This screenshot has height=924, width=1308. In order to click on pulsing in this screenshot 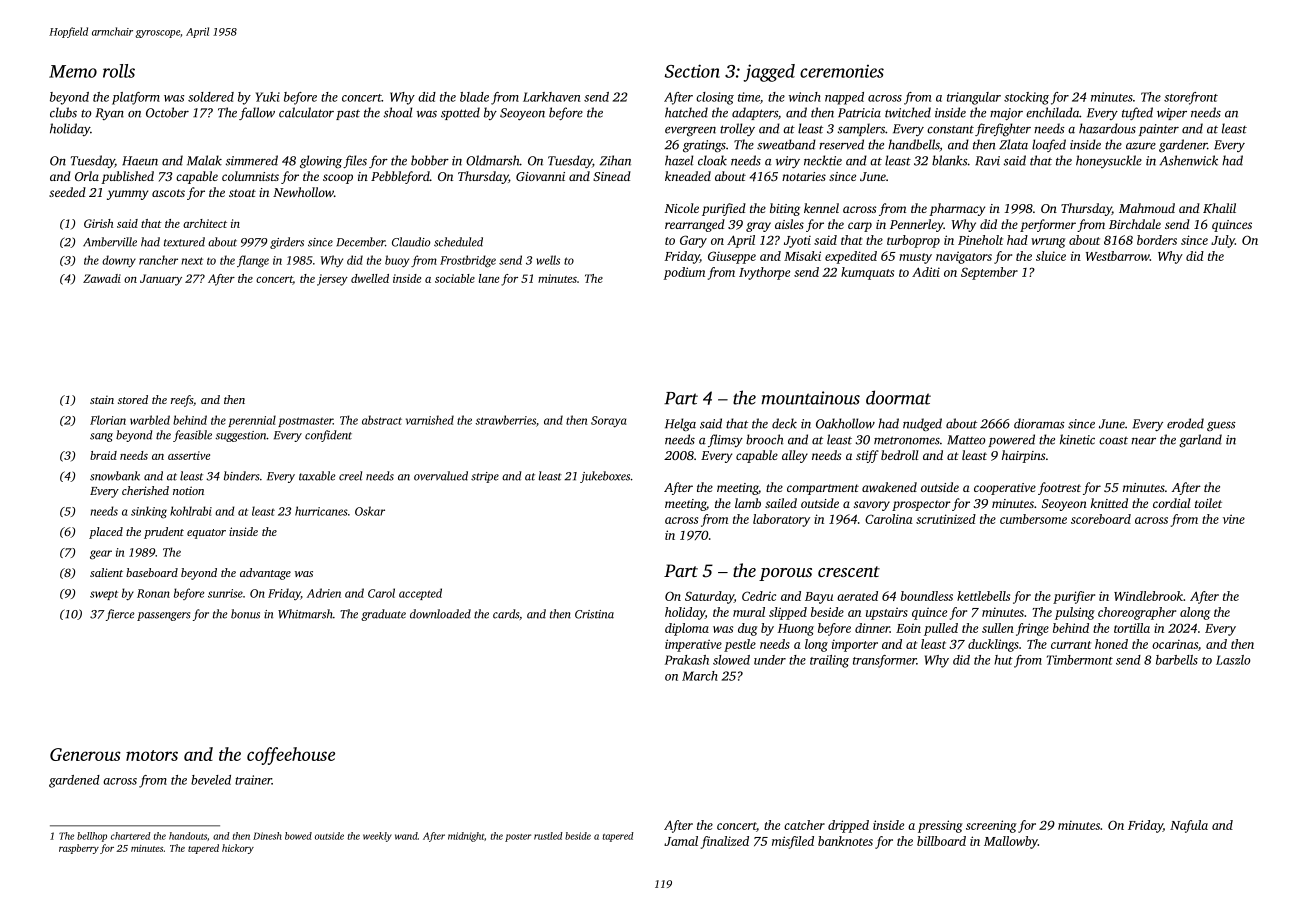, I will do `click(1075, 613)`.
